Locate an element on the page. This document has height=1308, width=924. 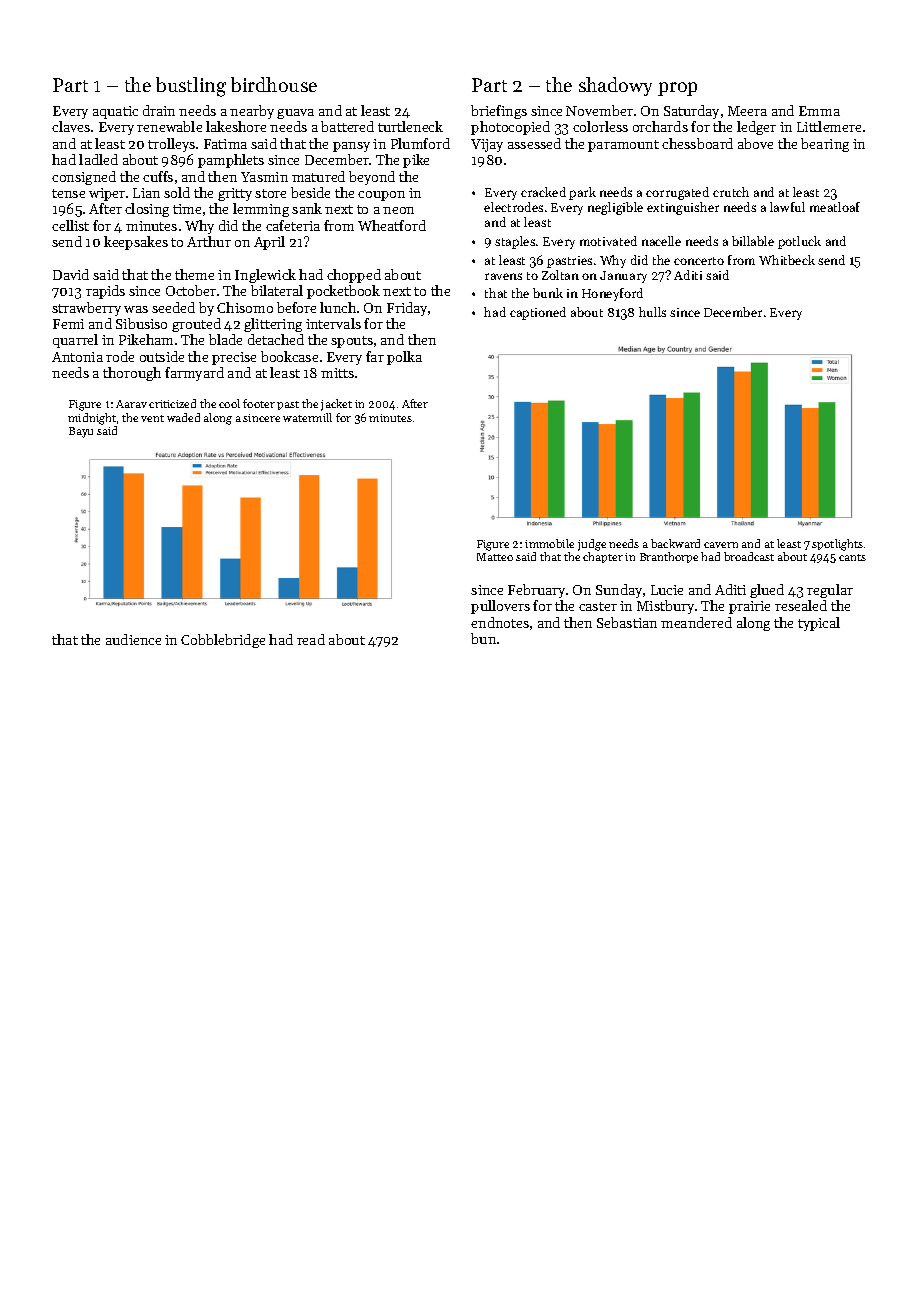
immobile is located at coordinates (549, 543).
